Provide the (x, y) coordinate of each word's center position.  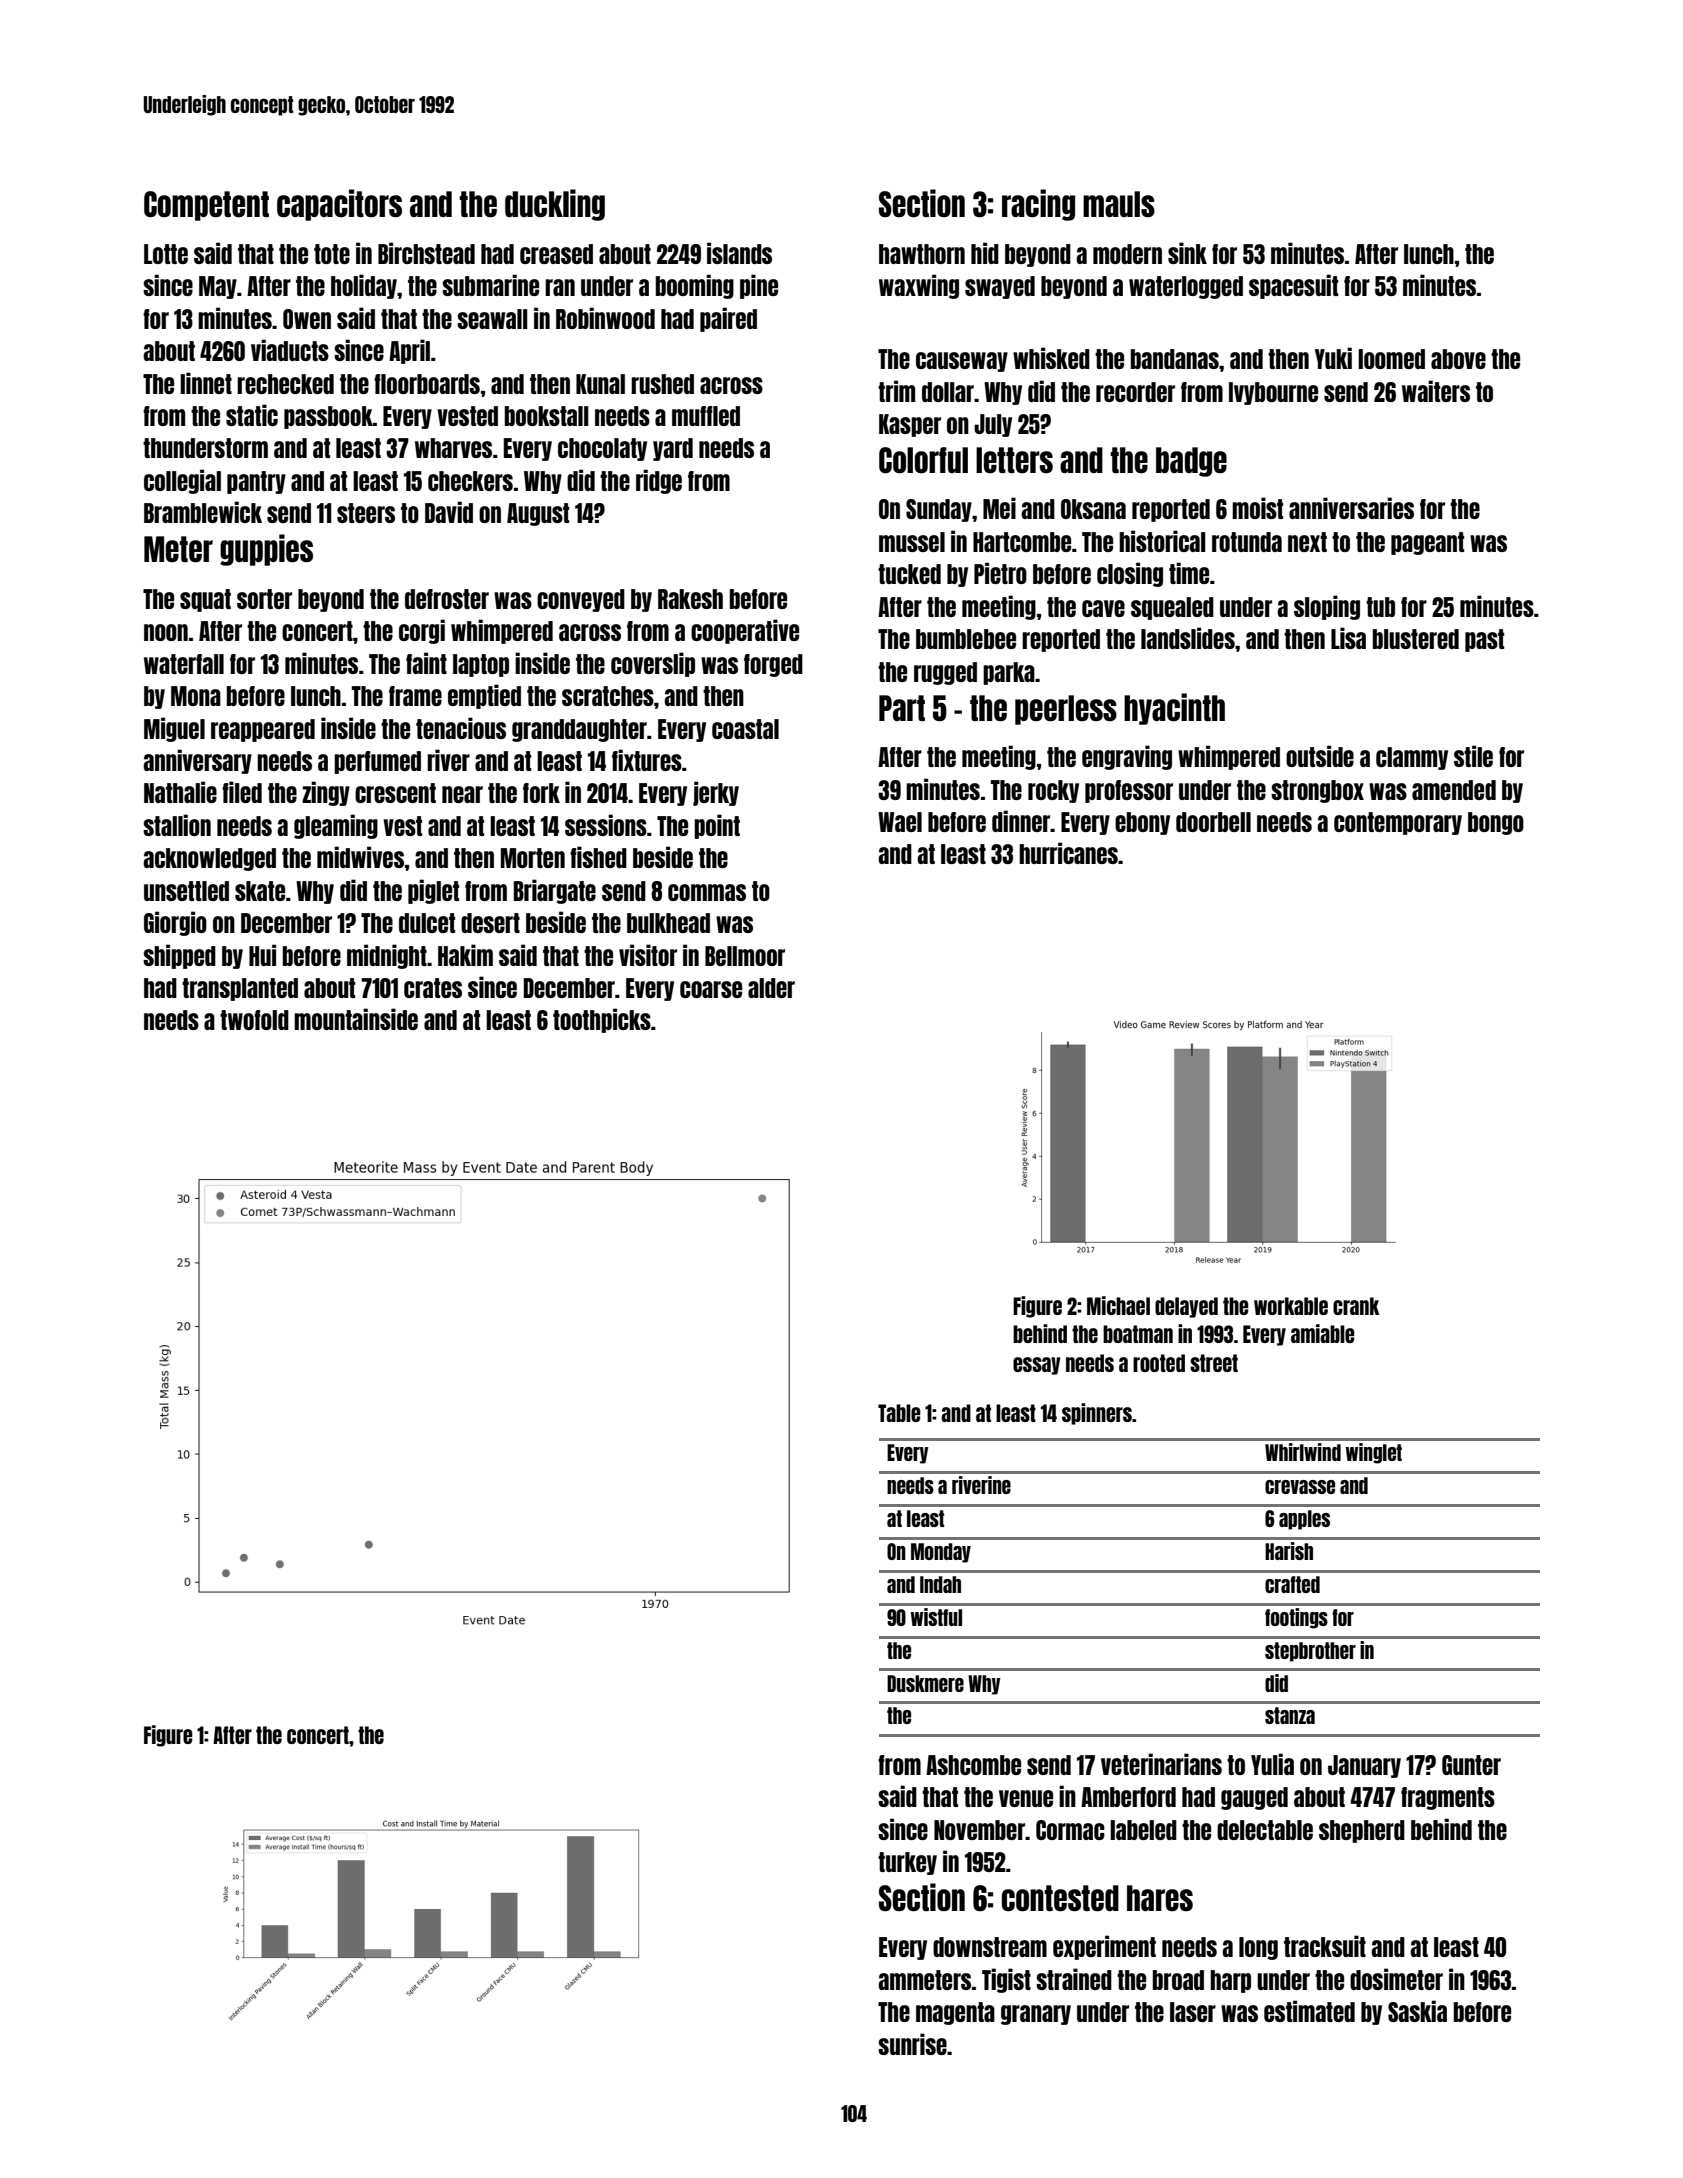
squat (205, 600)
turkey (907, 1863)
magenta (955, 2013)
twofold (254, 1020)
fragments (1448, 1798)
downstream (990, 1947)
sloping (1327, 607)
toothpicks (602, 1020)
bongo (1496, 823)
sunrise (912, 2044)
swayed (1000, 287)
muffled (706, 416)
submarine (490, 285)
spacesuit (1293, 286)
